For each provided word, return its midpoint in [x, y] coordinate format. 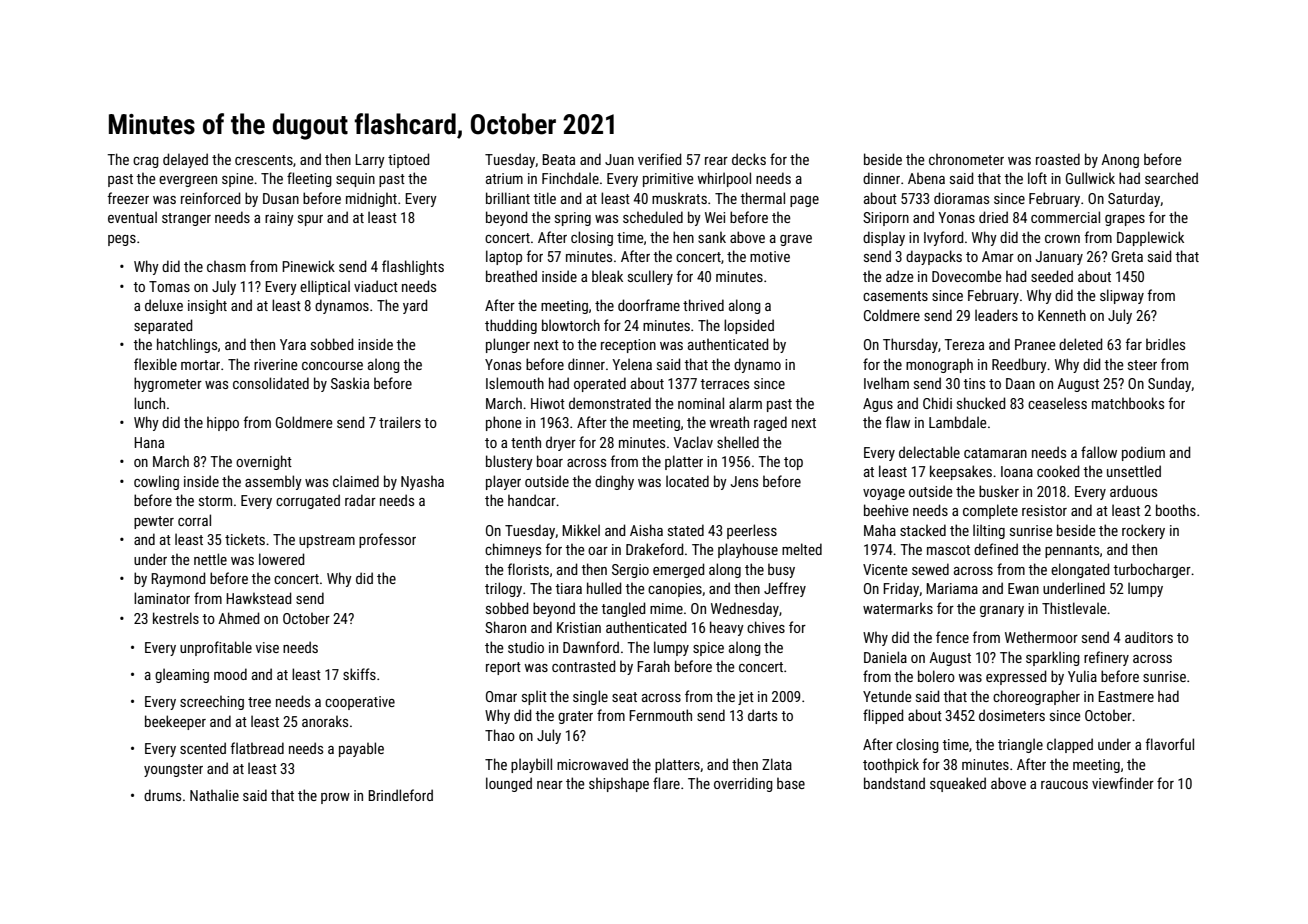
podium [1143, 453]
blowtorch [571, 325]
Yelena [632, 364]
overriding [743, 784]
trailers [400, 422]
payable [361, 749]
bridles [1165, 344]
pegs [122, 240]
